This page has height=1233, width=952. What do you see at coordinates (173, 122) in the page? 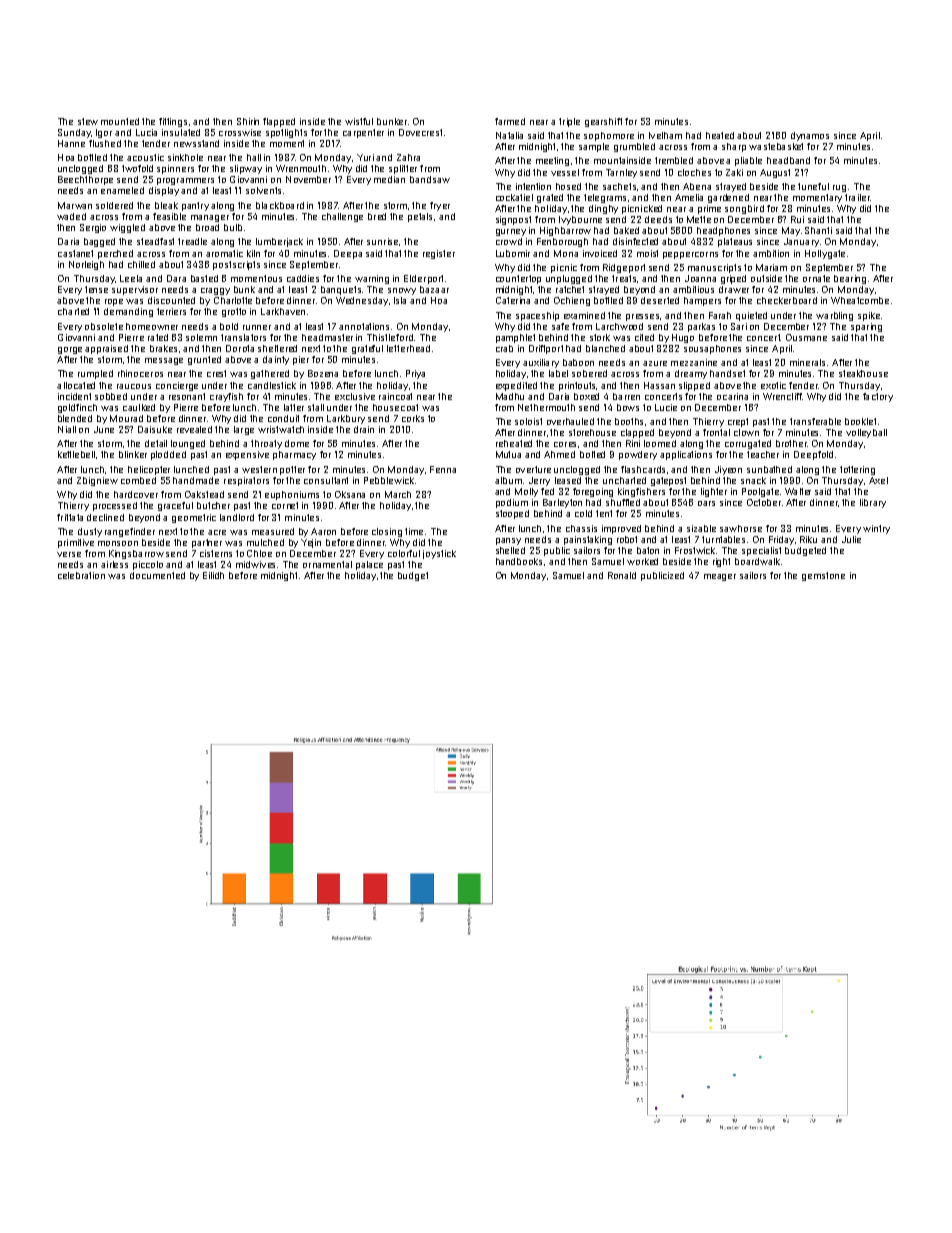
I see `fittings` at bounding box center [173, 122].
